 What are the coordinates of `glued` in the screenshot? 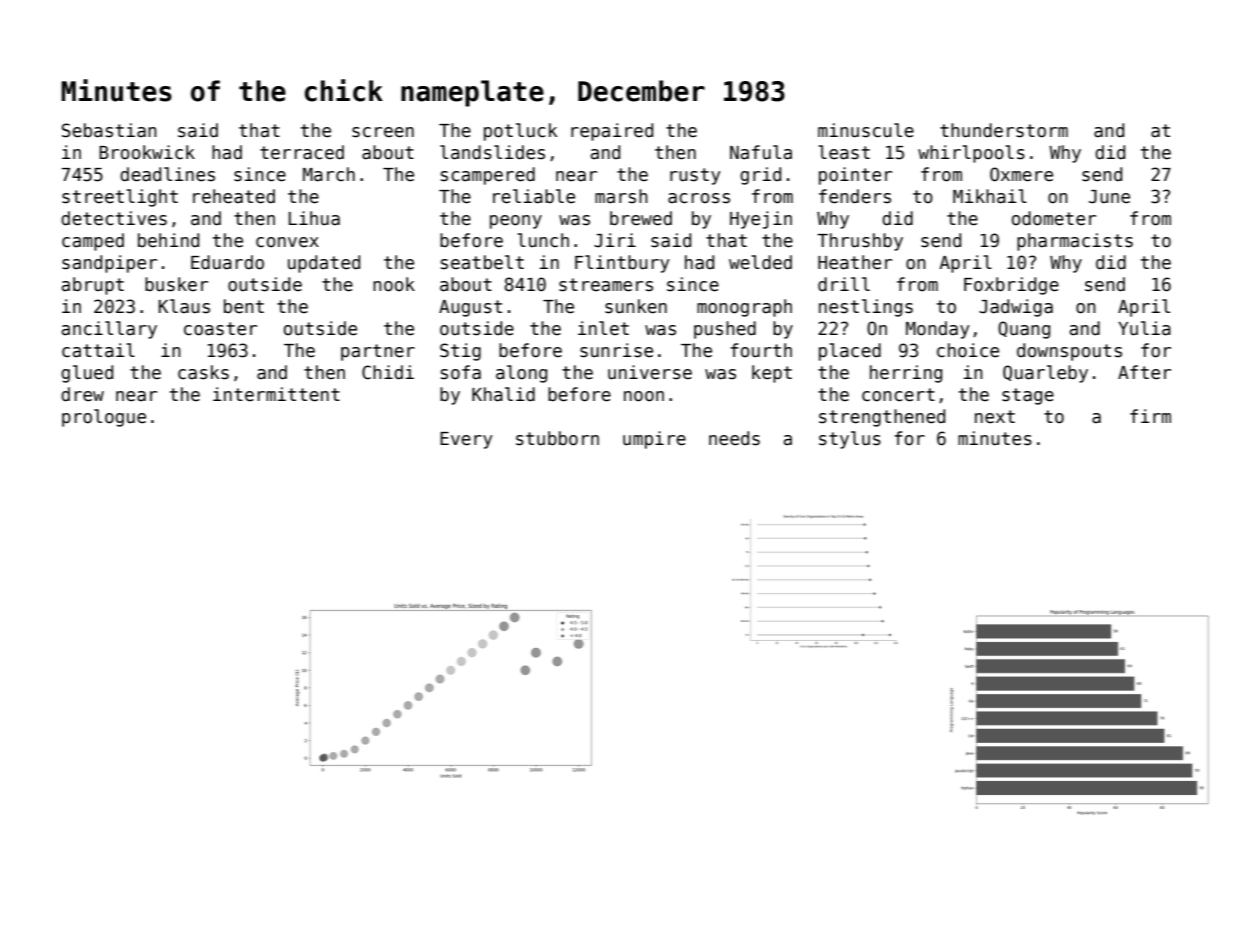 It's located at (87, 374).
